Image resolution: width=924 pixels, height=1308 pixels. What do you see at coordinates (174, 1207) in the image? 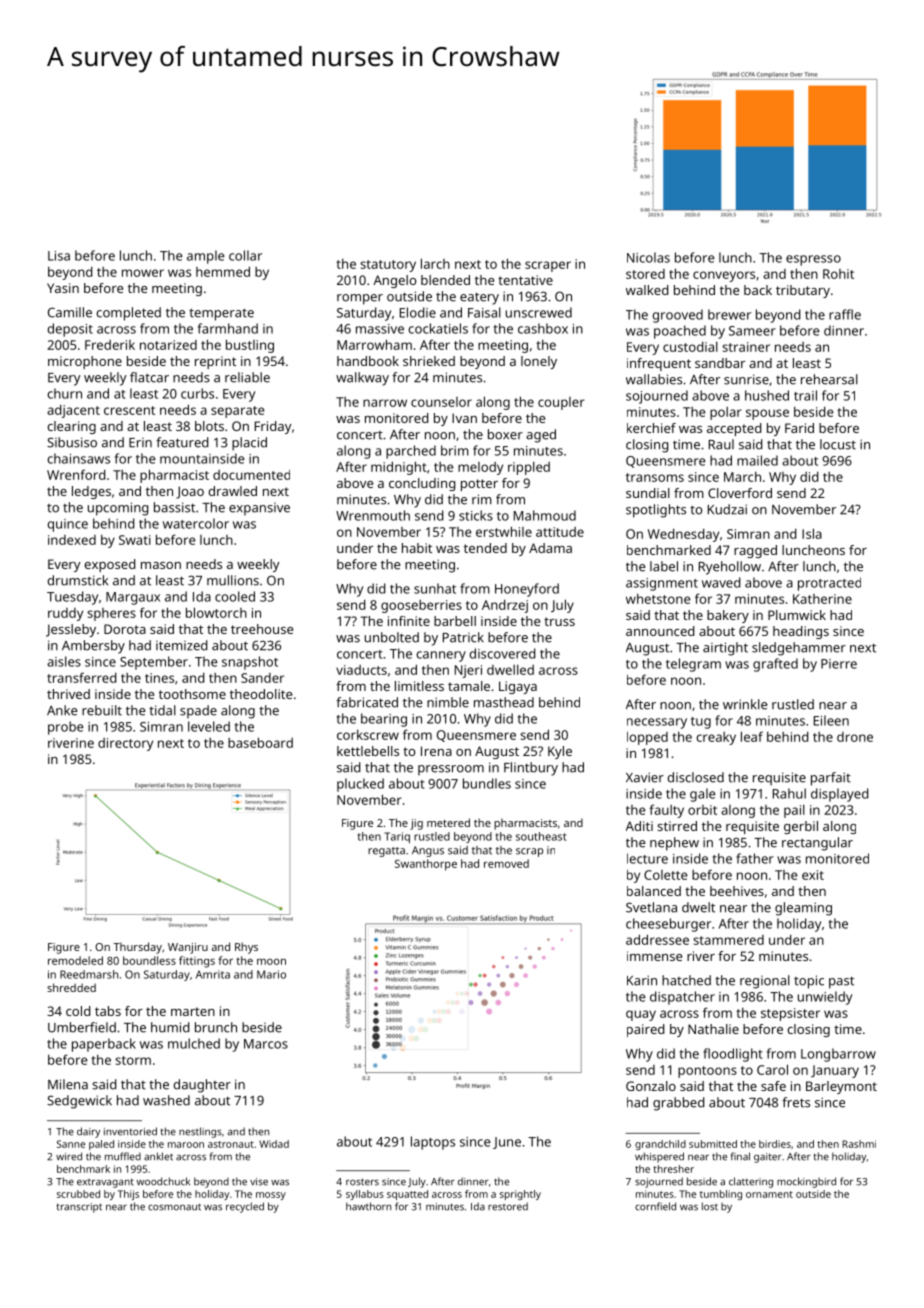
I see `cosmonaut` at bounding box center [174, 1207].
